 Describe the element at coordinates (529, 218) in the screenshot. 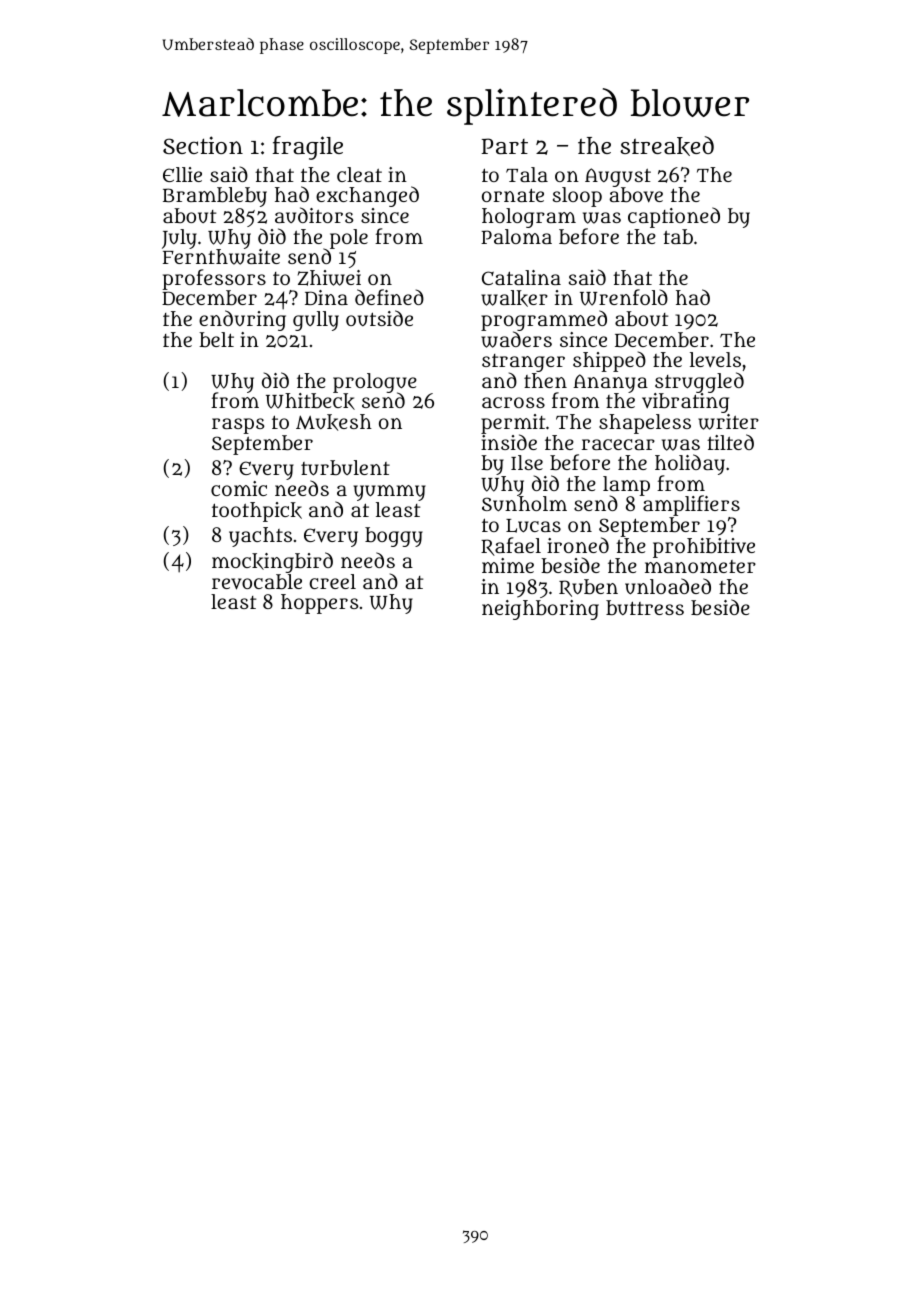

I see `hologram` at that location.
